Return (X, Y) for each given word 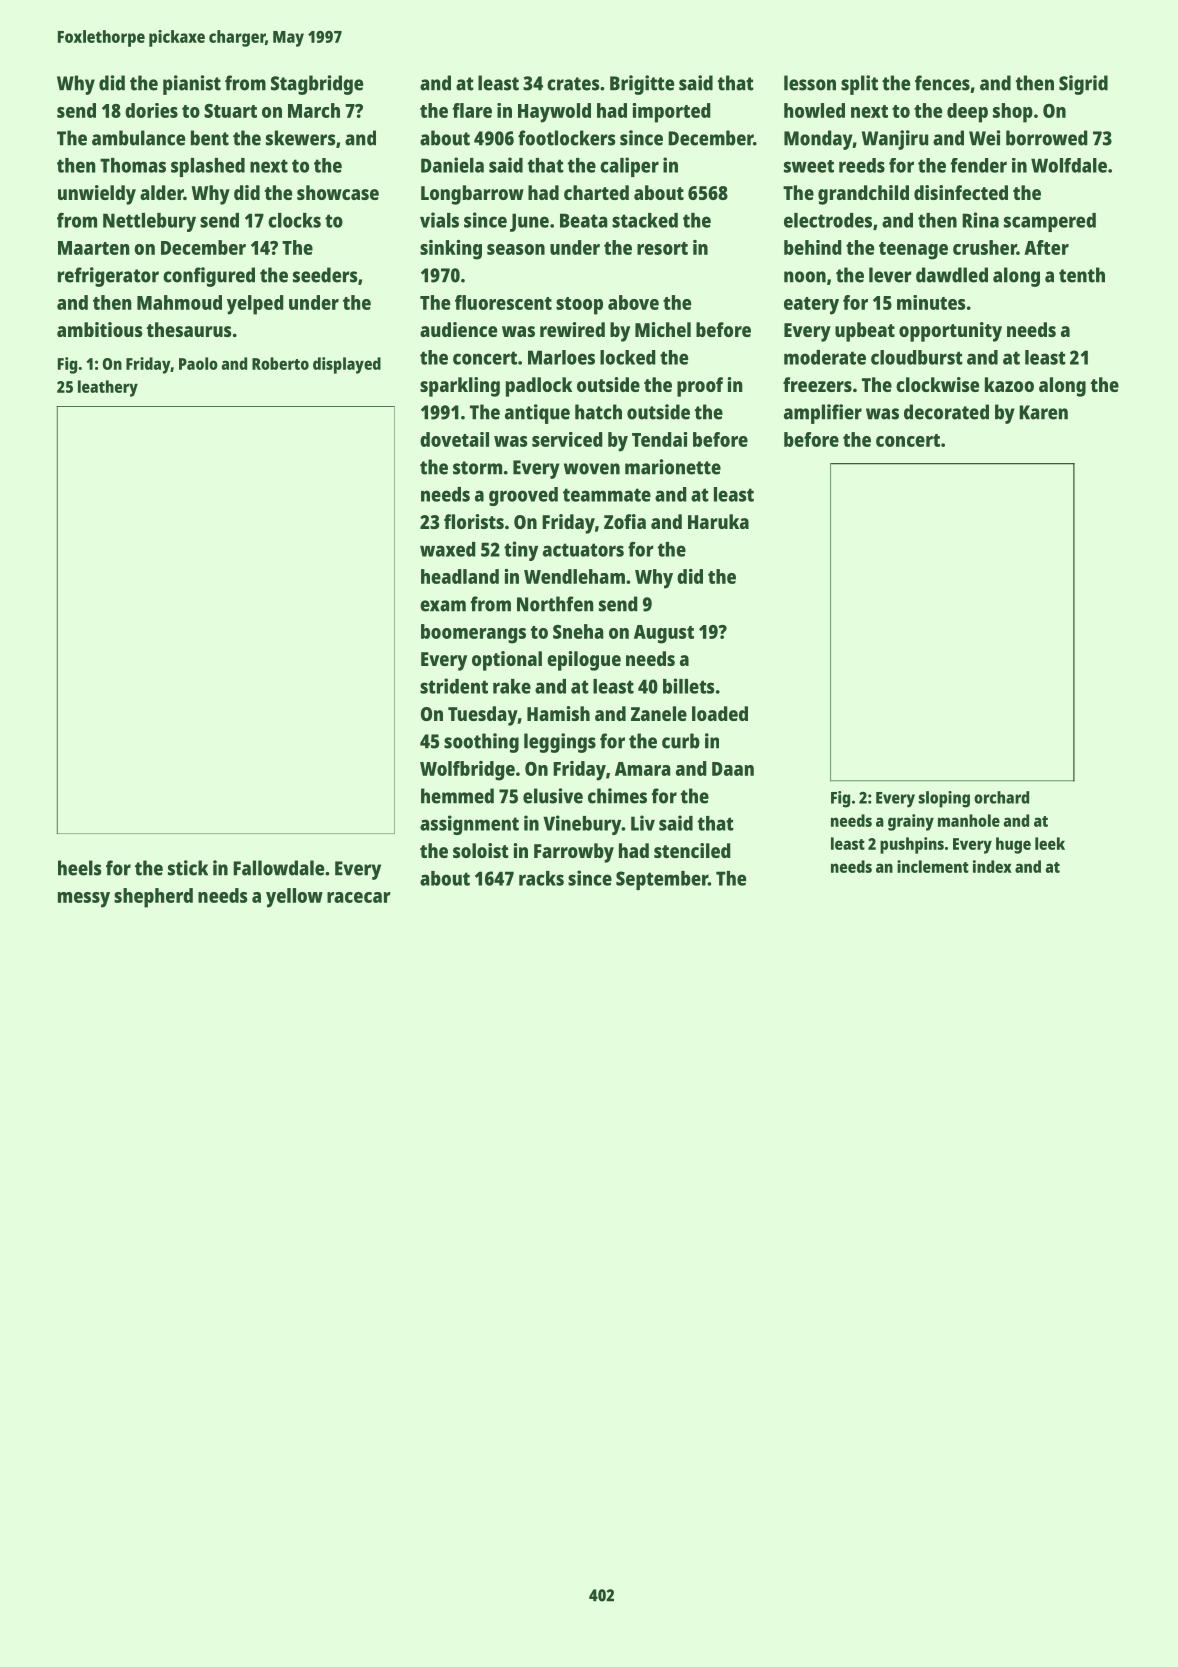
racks (541, 878)
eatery (811, 306)
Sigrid (1083, 85)
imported (671, 113)
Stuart (230, 111)
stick (188, 868)
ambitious (99, 329)
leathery (108, 388)
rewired (572, 329)
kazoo (1009, 384)
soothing (481, 743)
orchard (1001, 797)
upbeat (865, 332)
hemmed (457, 796)
